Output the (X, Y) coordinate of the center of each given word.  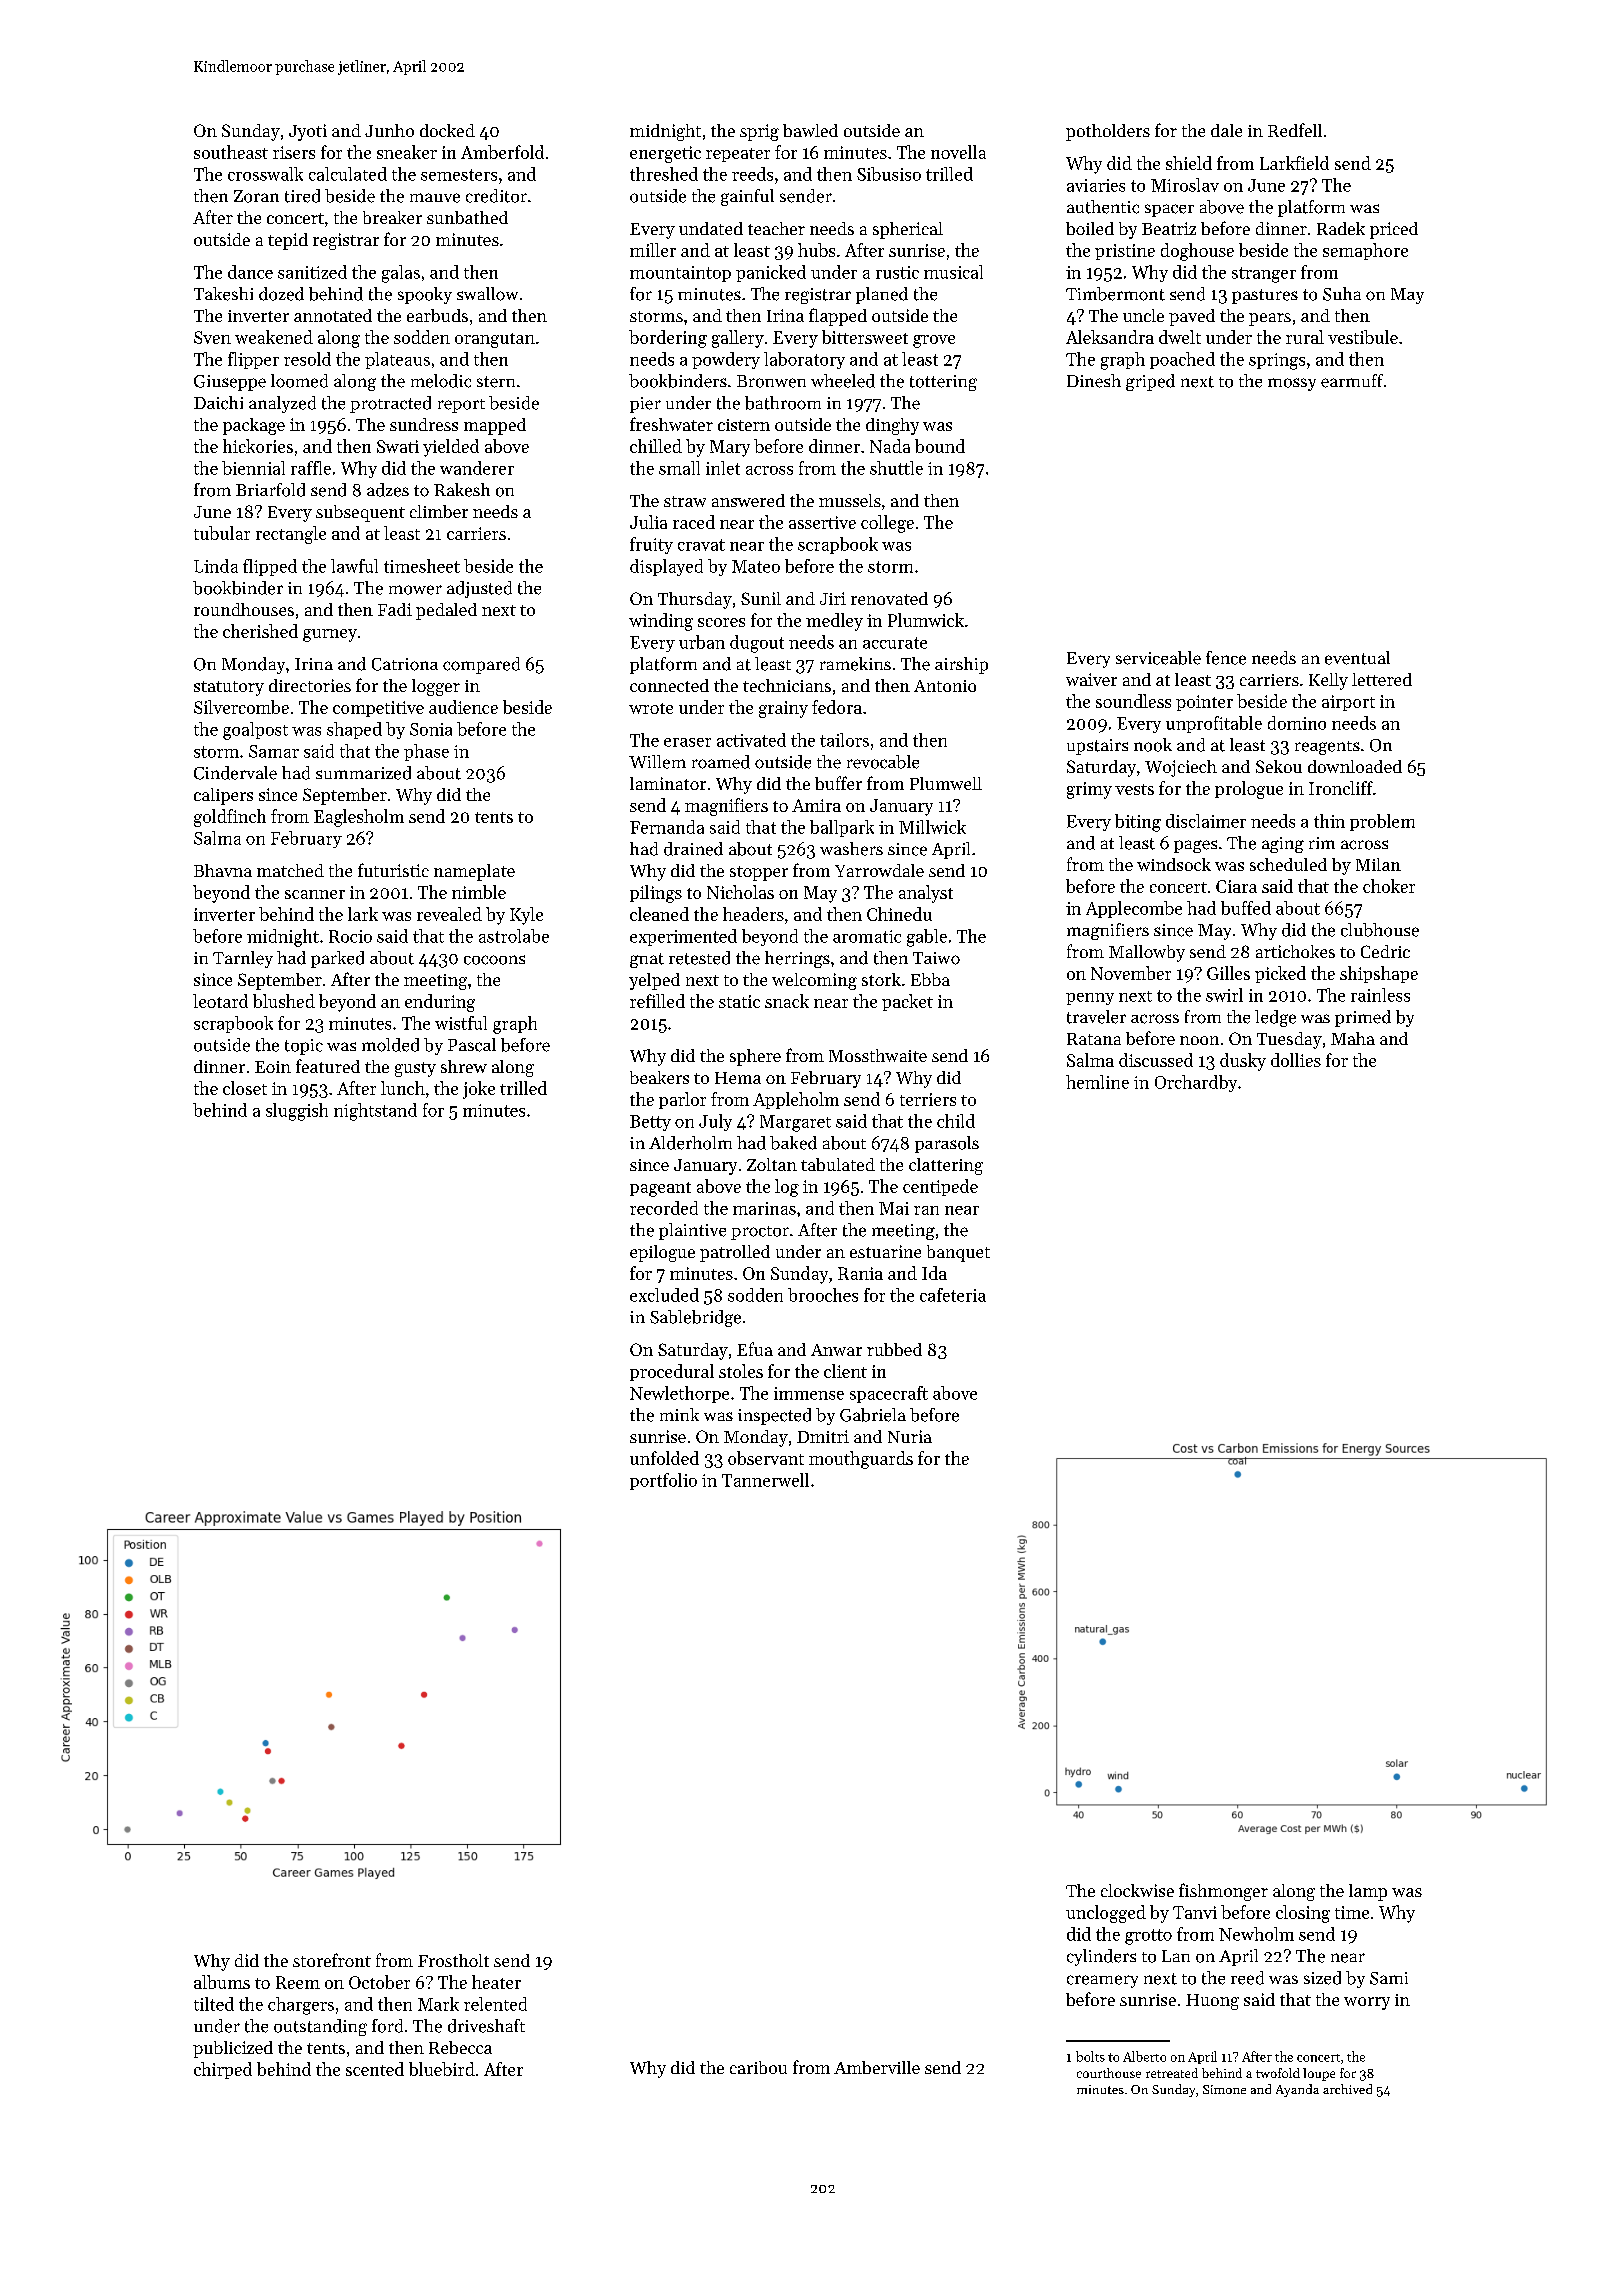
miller (653, 250)
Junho (389, 130)
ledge (1275, 1018)
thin (1329, 821)
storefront (332, 1960)
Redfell (1295, 130)
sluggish (297, 1112)
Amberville (877, 2067)
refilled (657, 1001)
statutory (229, 688)
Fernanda (667, 827)
